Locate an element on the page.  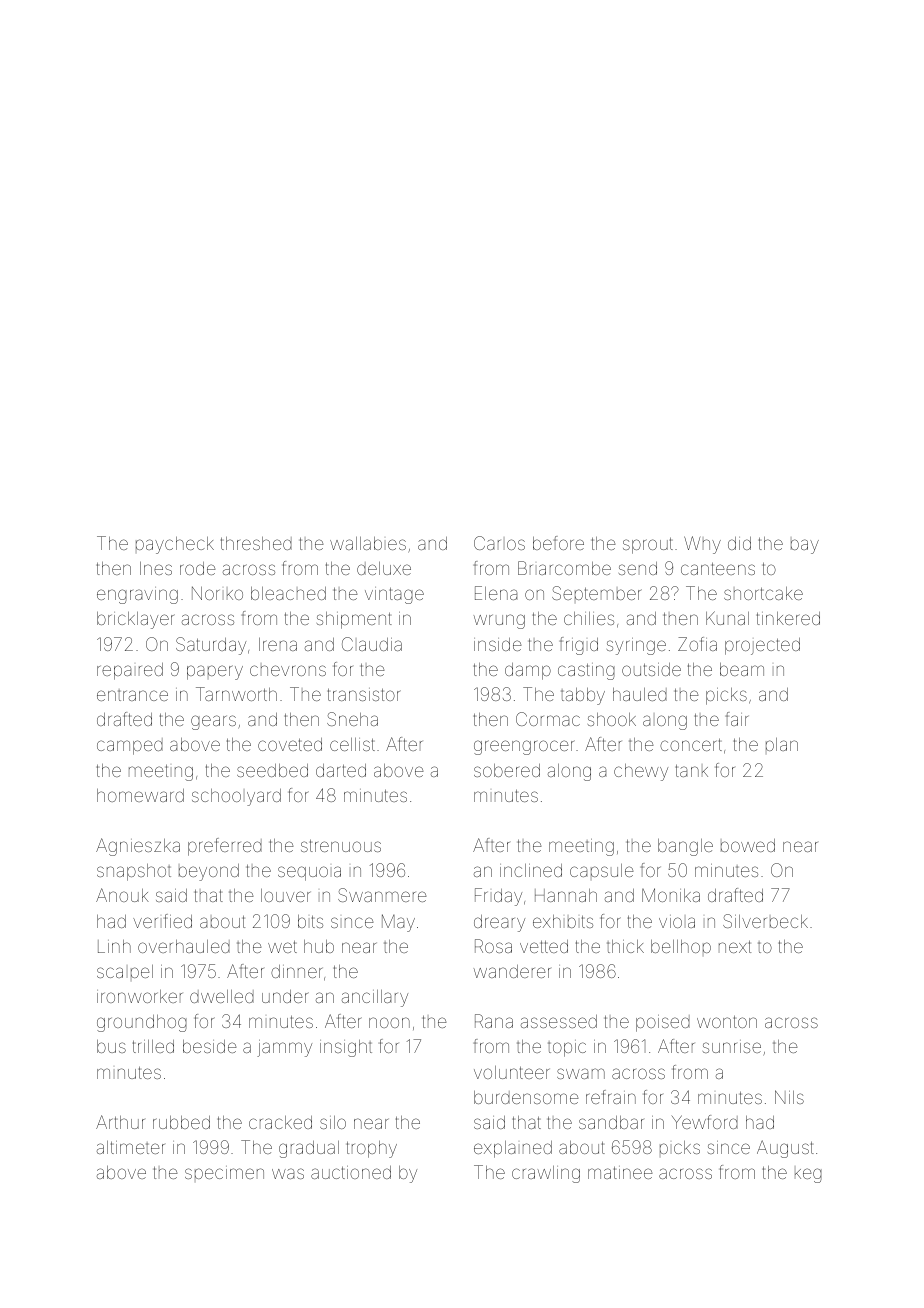
altimeter is located at coordinates (131, 1147).
